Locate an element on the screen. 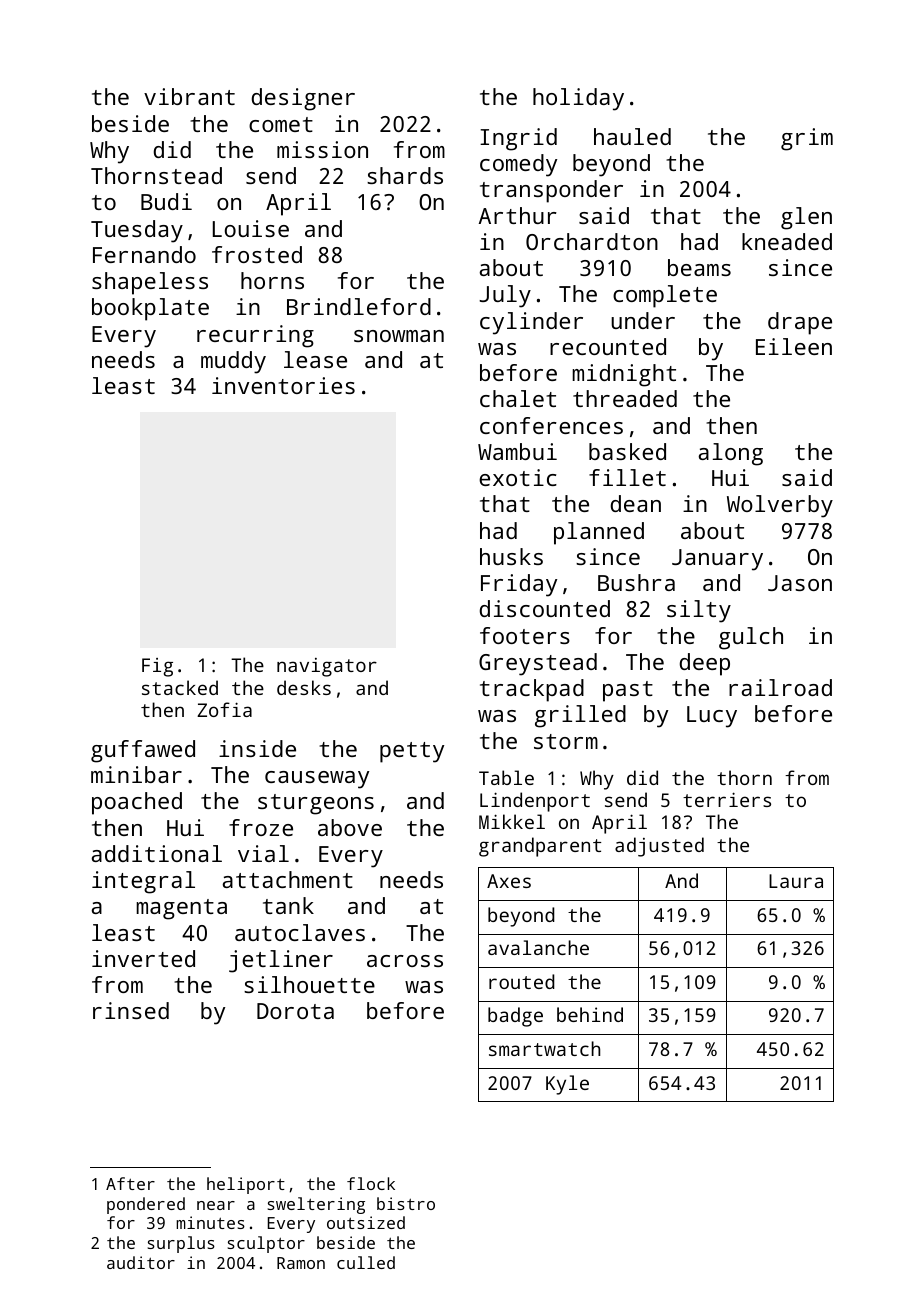 The height and width of the screenshot is (1314, 924). Tuesday is located at coordinates (137, 231).
